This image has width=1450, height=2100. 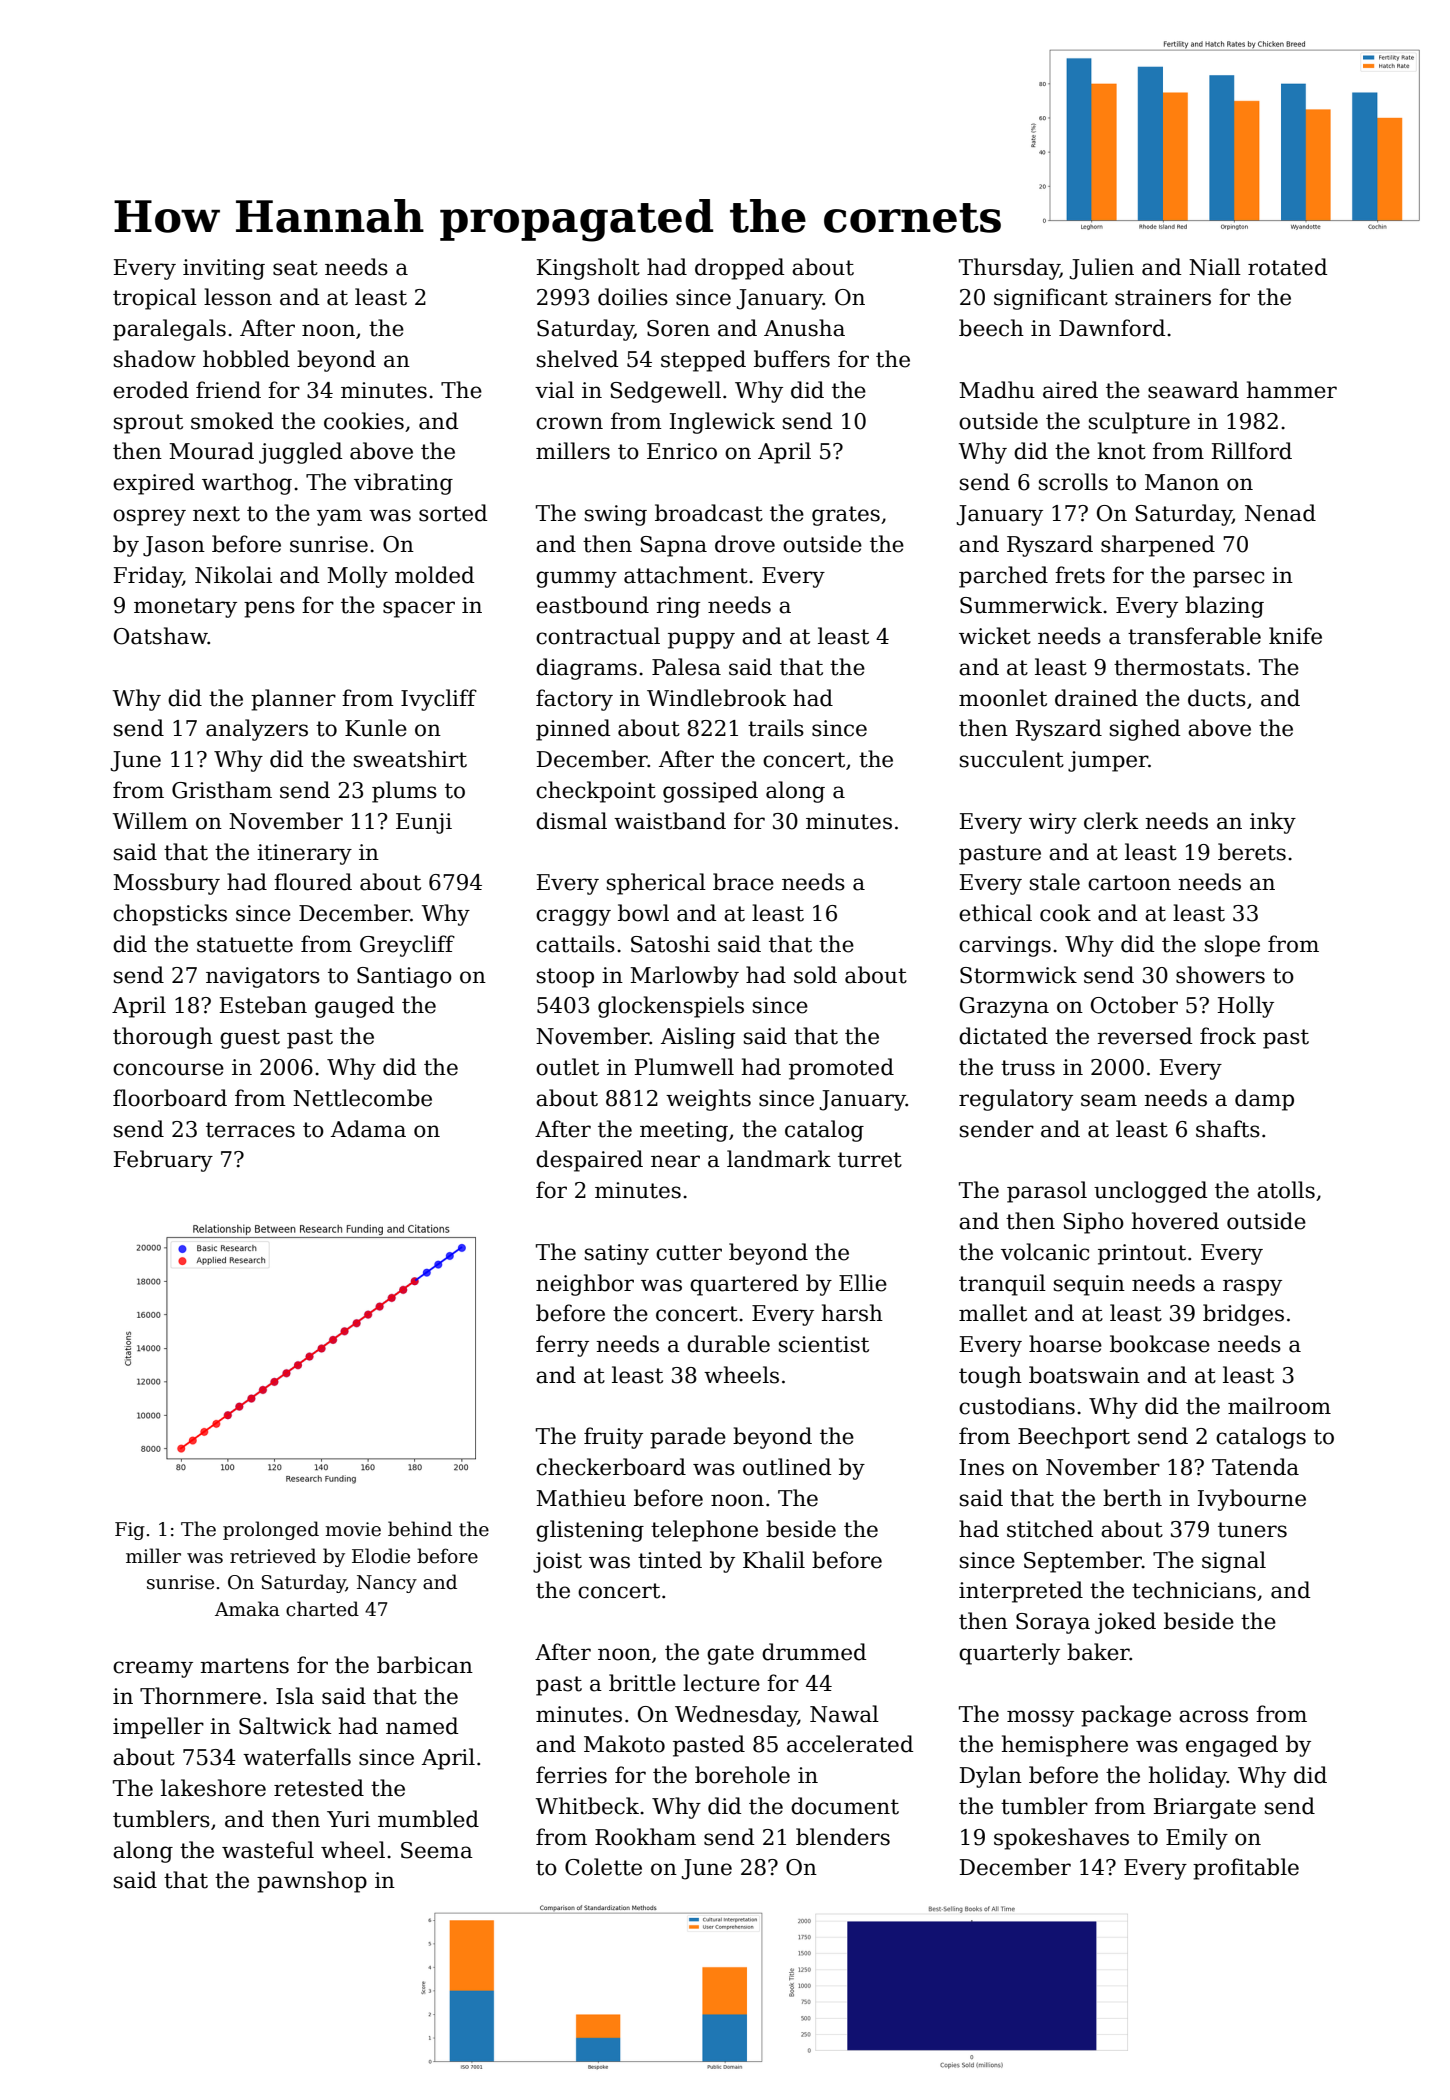 What do you see at coordinates (250, 1130) in the image?
I see `terraces` at bounding box center [250, 1130].
